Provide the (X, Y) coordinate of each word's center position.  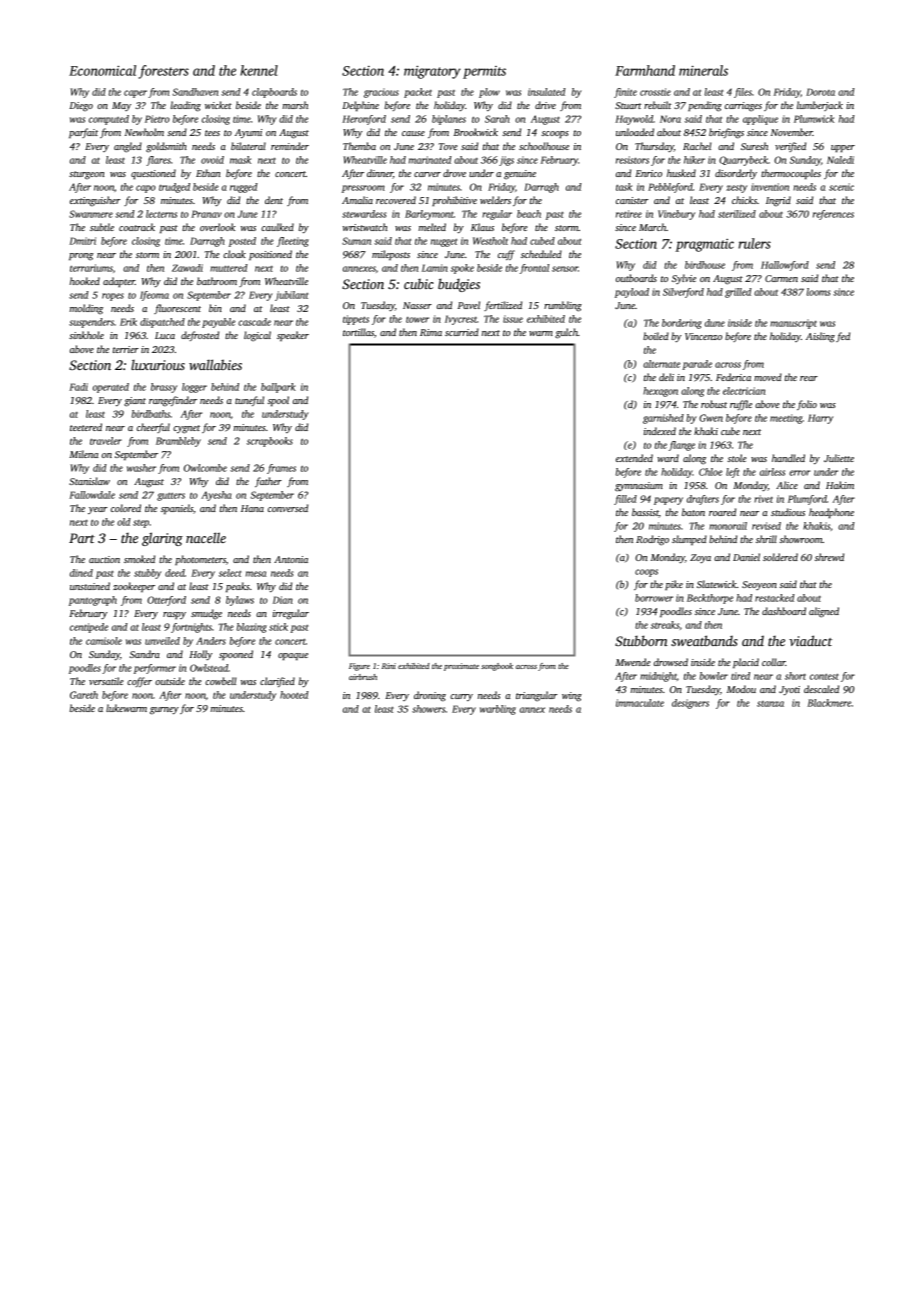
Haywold (634, 120)
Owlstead (209, 668)
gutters (171, 496)
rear (809, 378)
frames (281, 469)
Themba (359, 146)
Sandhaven (195, 92)
